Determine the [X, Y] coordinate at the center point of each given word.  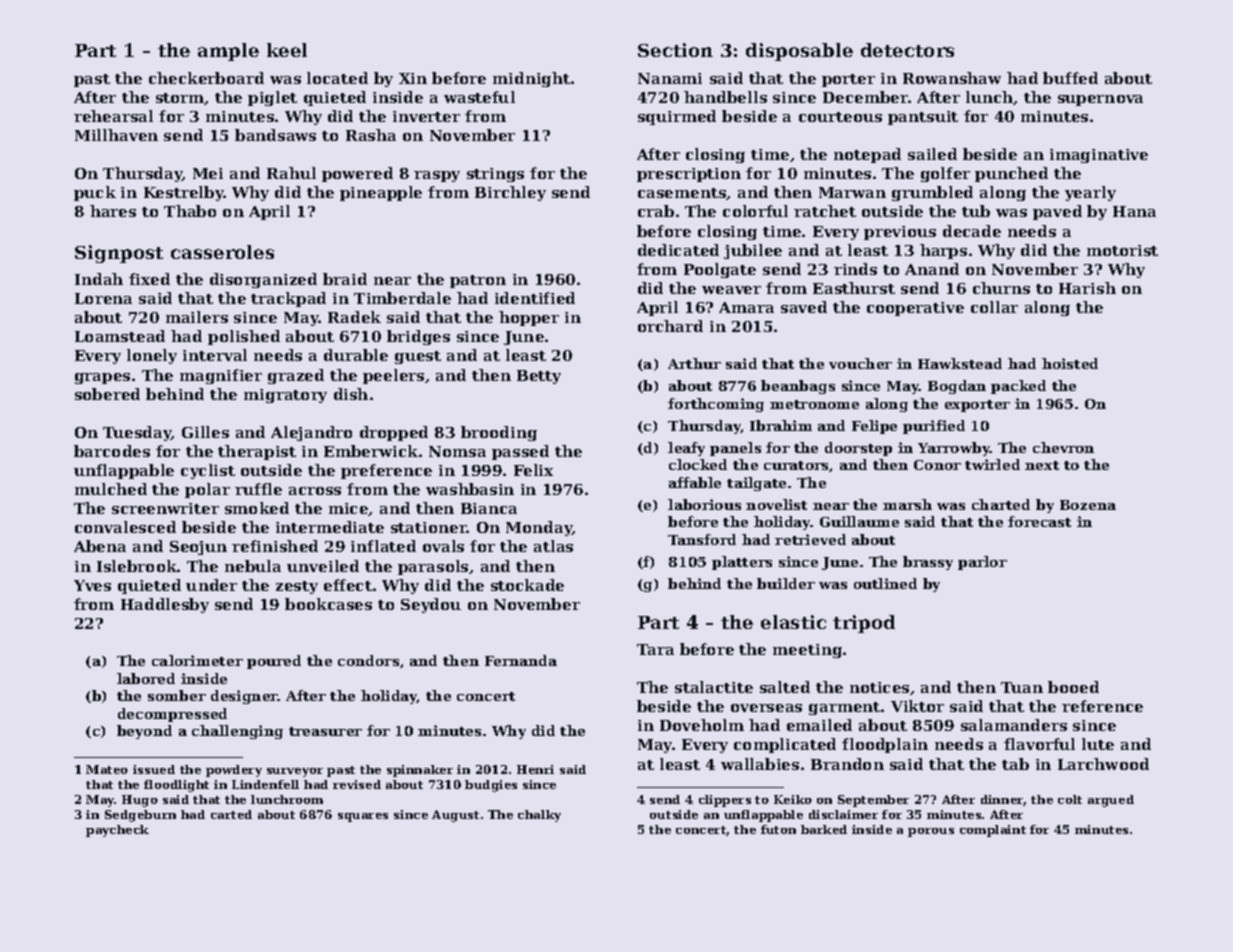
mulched [111, 489]
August [455, 816]
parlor [982, 563]
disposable [799, 52]
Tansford [702, 539]
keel [287, 50]
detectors [907, 50]
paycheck [117, 831]
